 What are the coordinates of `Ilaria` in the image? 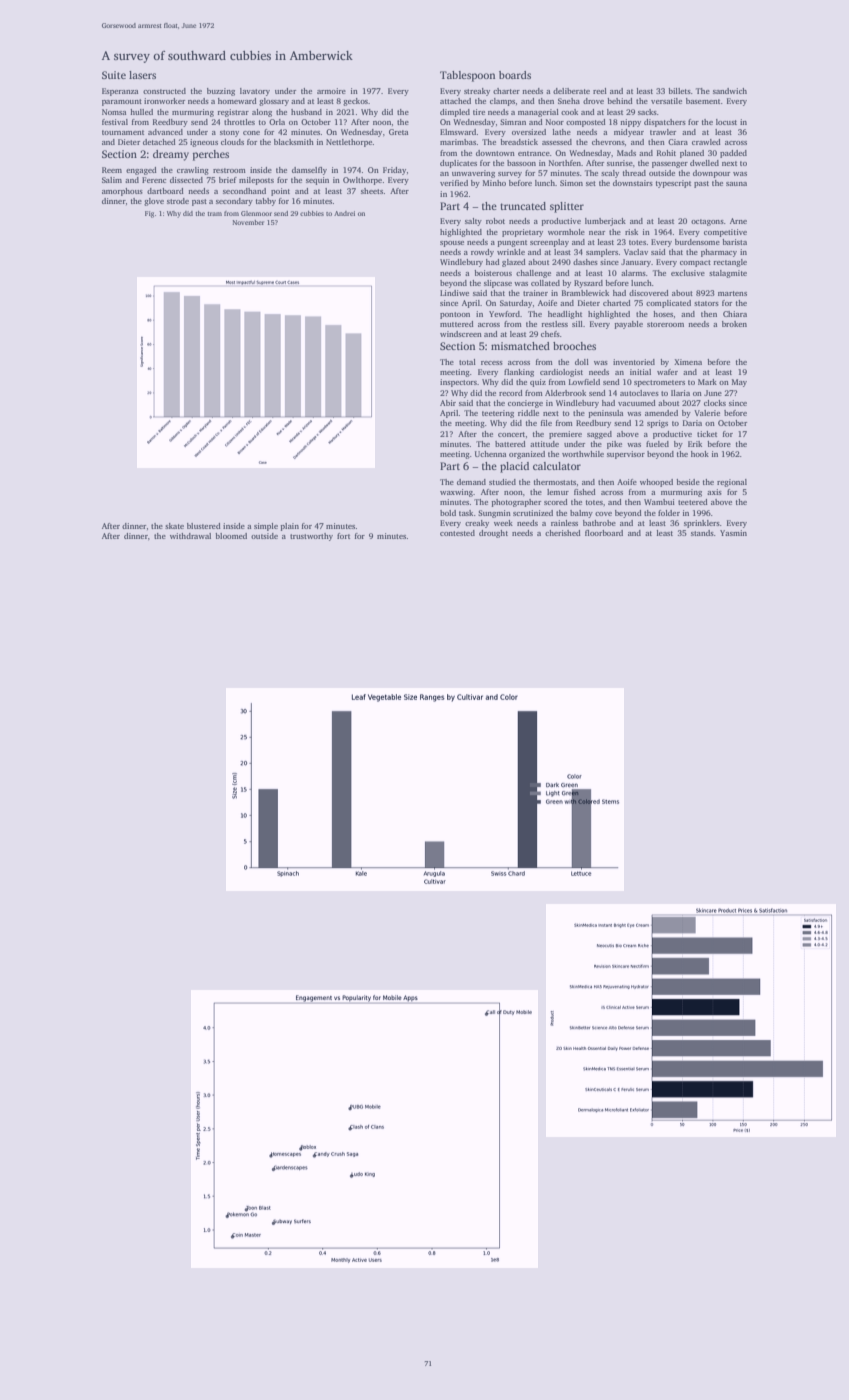 It's located at (680, 393).
